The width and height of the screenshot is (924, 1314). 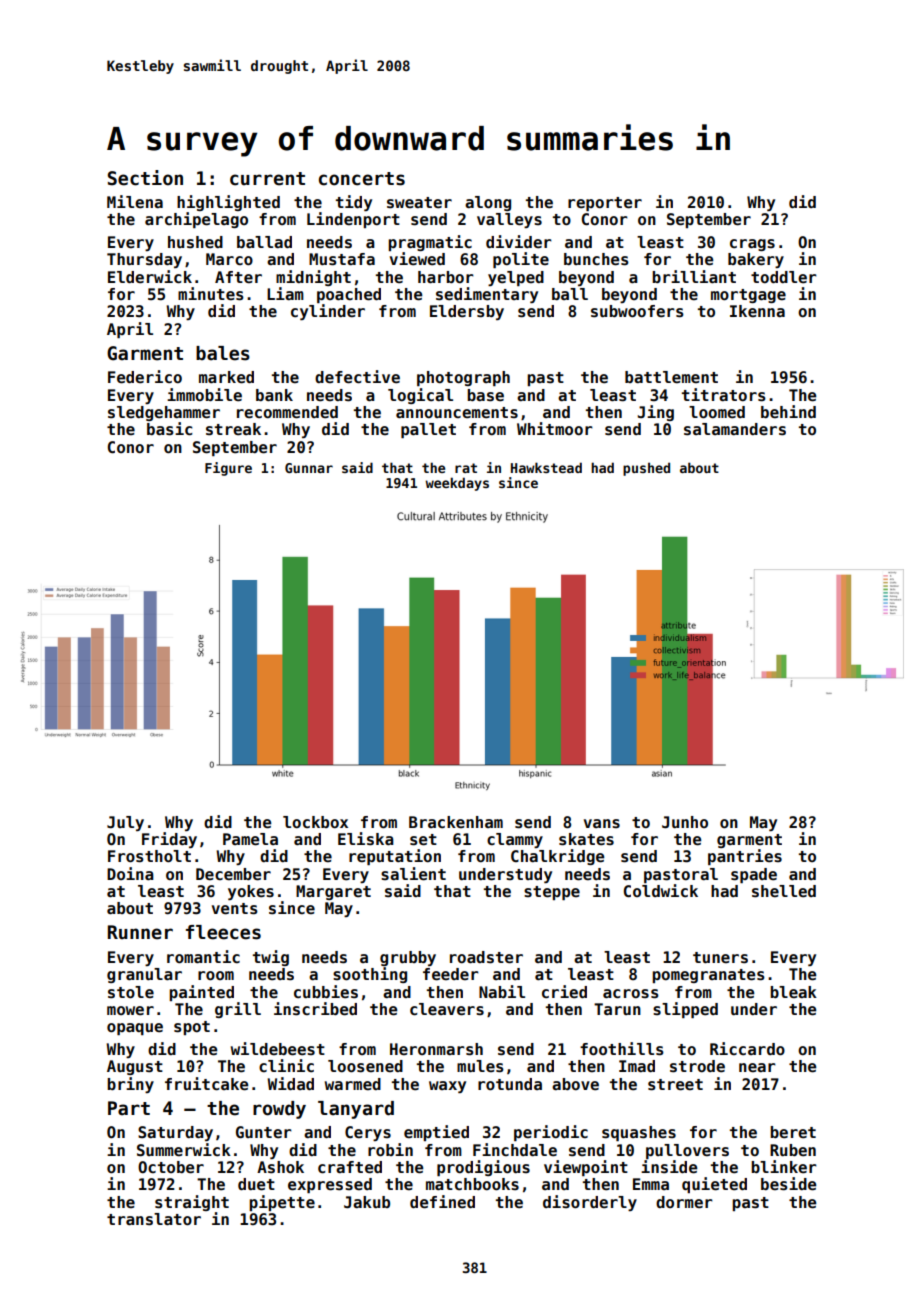 What do you see at coordinates (564, 992) in the screenshot?
I see `cried` at bounding box center [564, 992].
